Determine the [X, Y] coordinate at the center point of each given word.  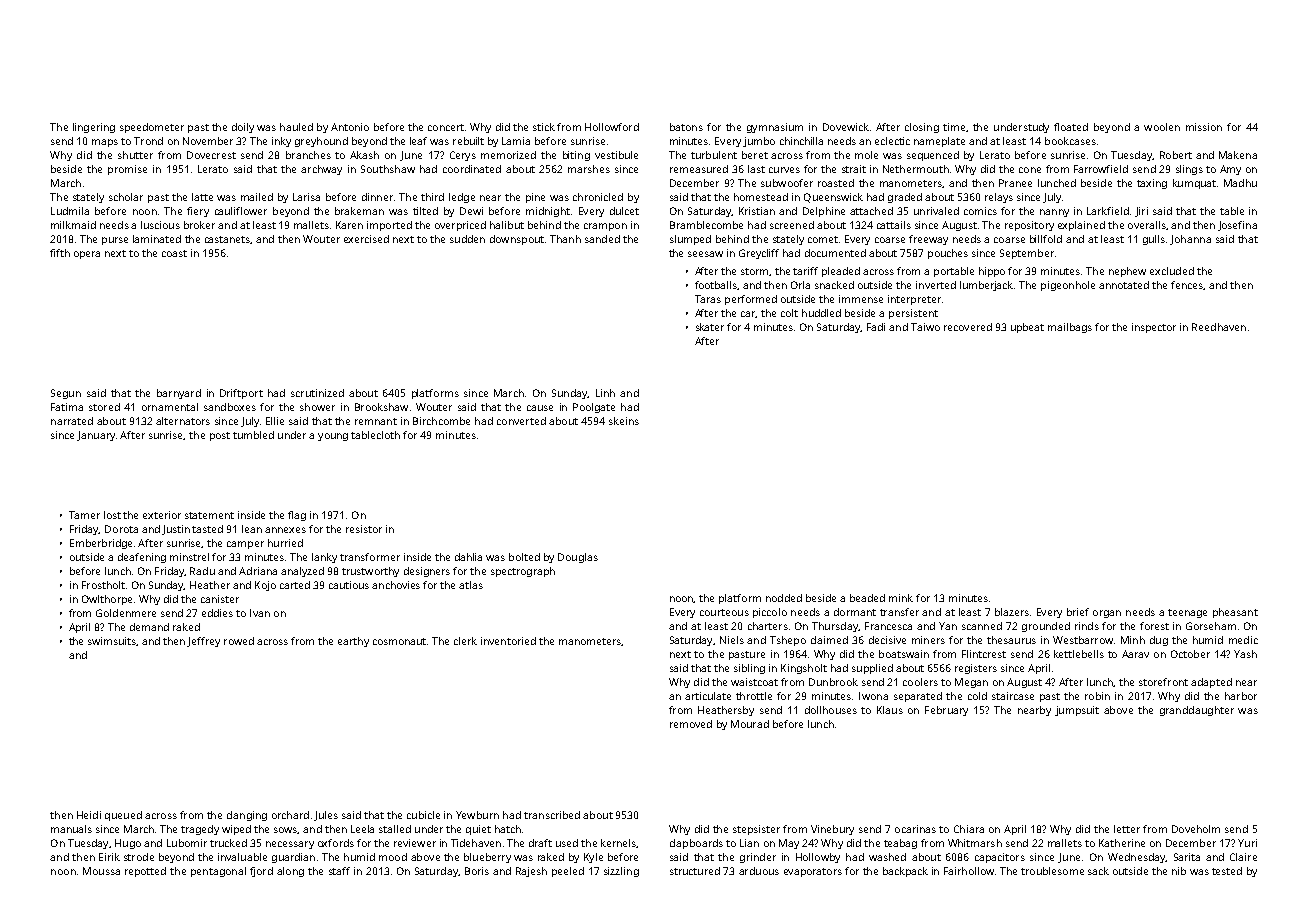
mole [866, 155]
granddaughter [1197, 711]
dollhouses [831, 710]
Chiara [969, 829]
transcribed [552, 815]
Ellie [275, 421]
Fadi [876, 327]
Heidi [89, 815]
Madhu [1240, 183]
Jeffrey [203, 642]
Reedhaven [1219, 327]
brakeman [359, 211]
